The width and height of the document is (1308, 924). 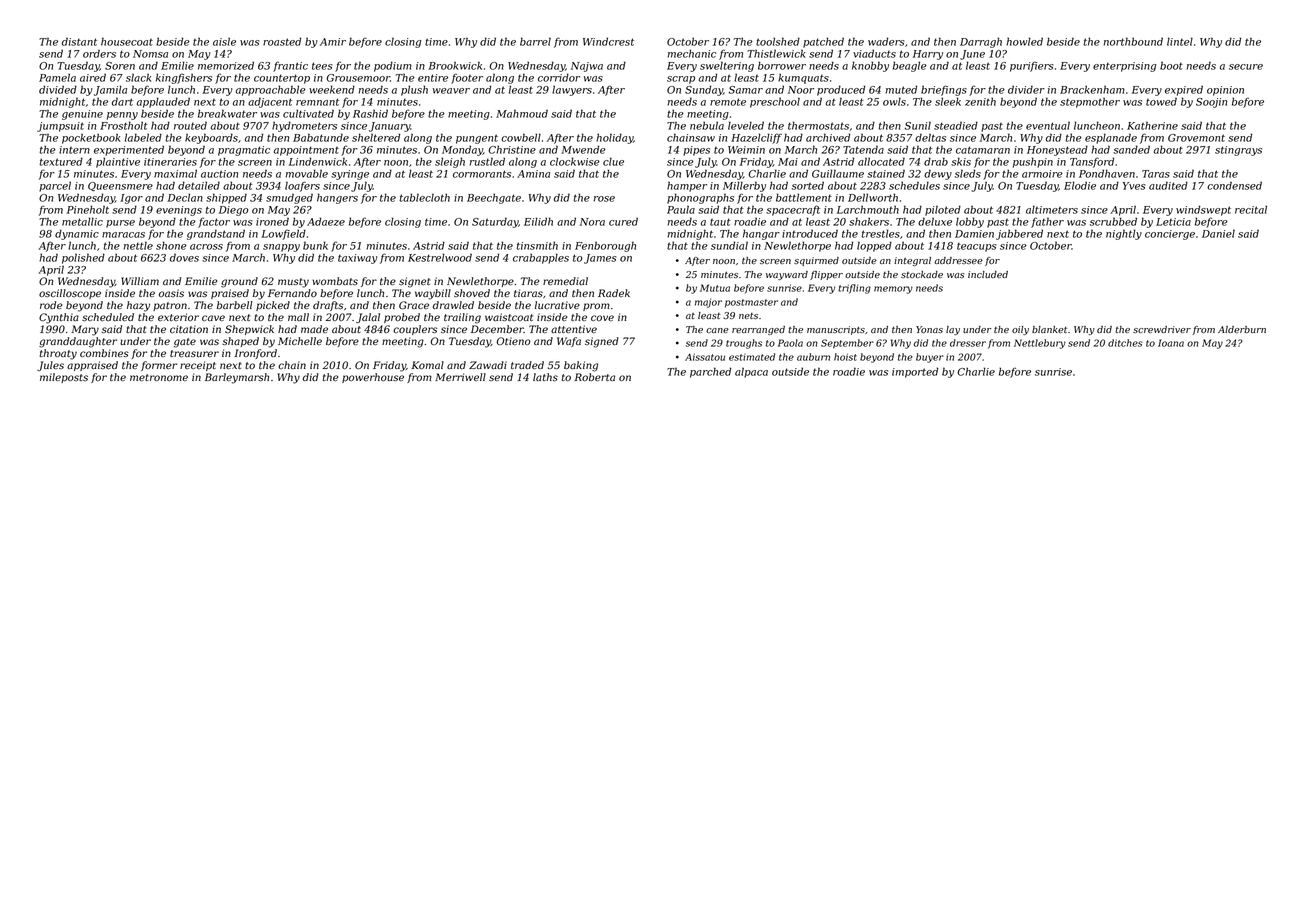 I want to click on Pamela, so click(x=57, y=78).
